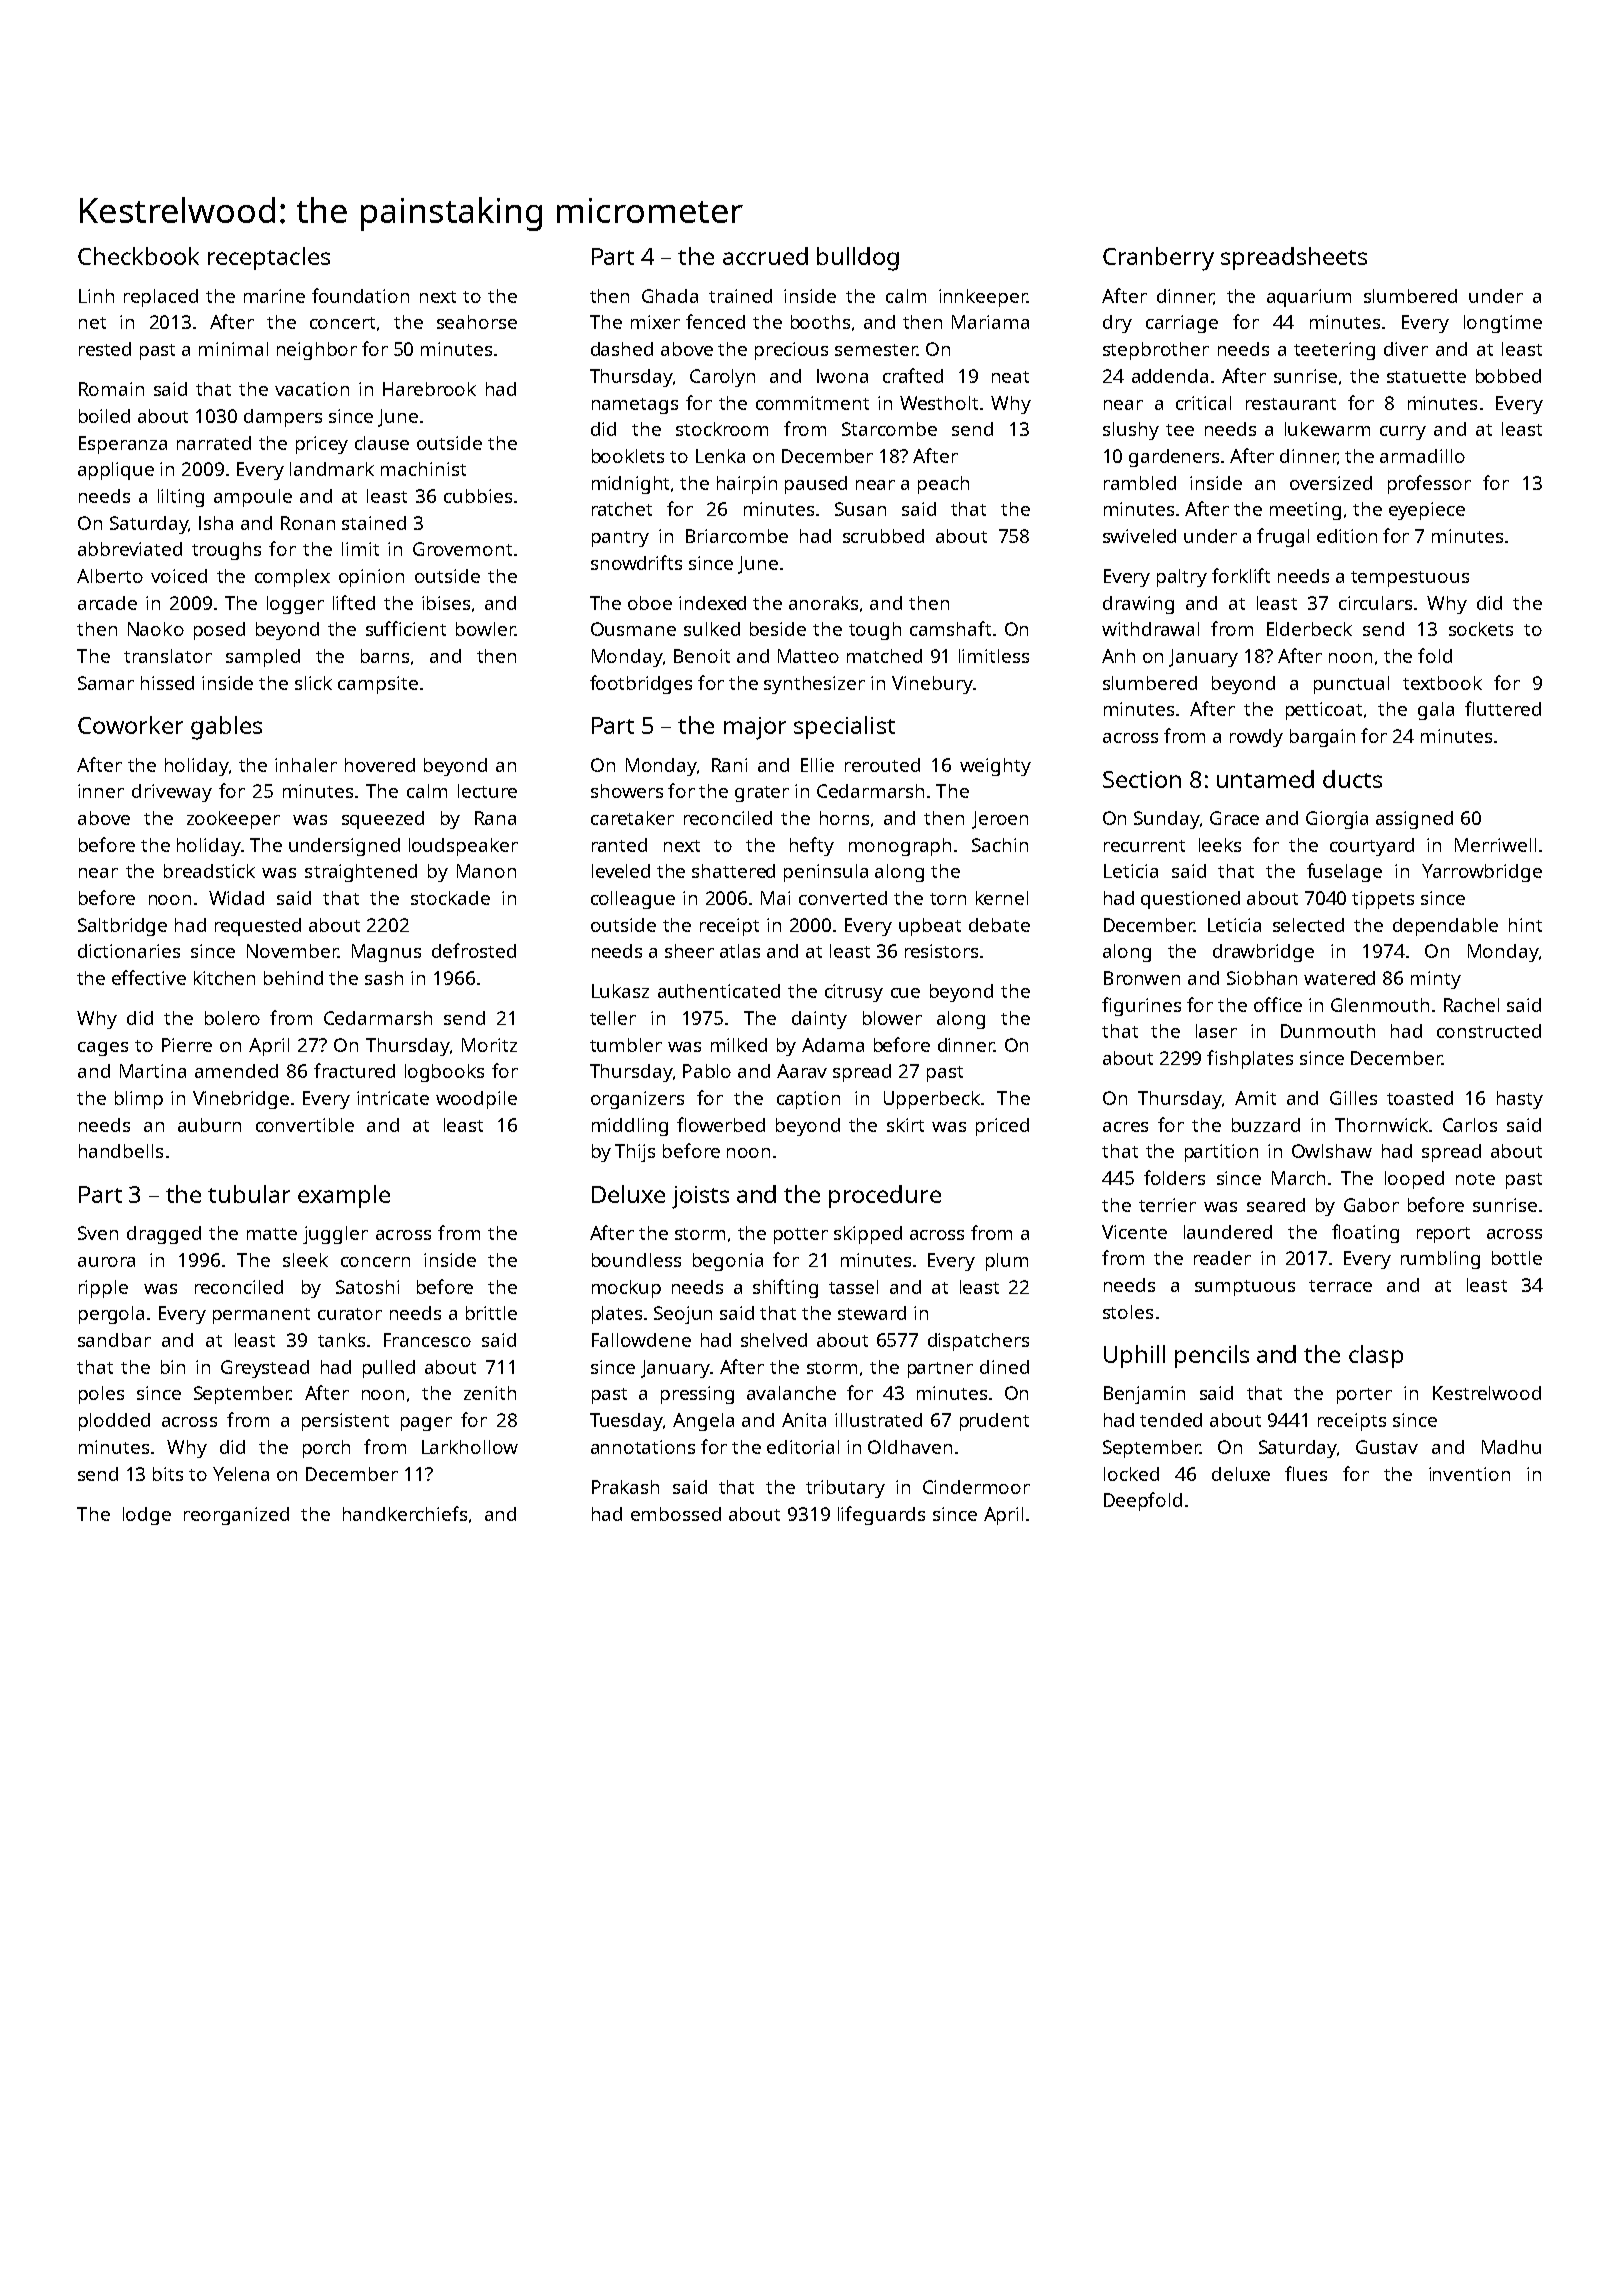 This image has width=1620, height=2292. I want to click on Mariama, so click(990, 322).
